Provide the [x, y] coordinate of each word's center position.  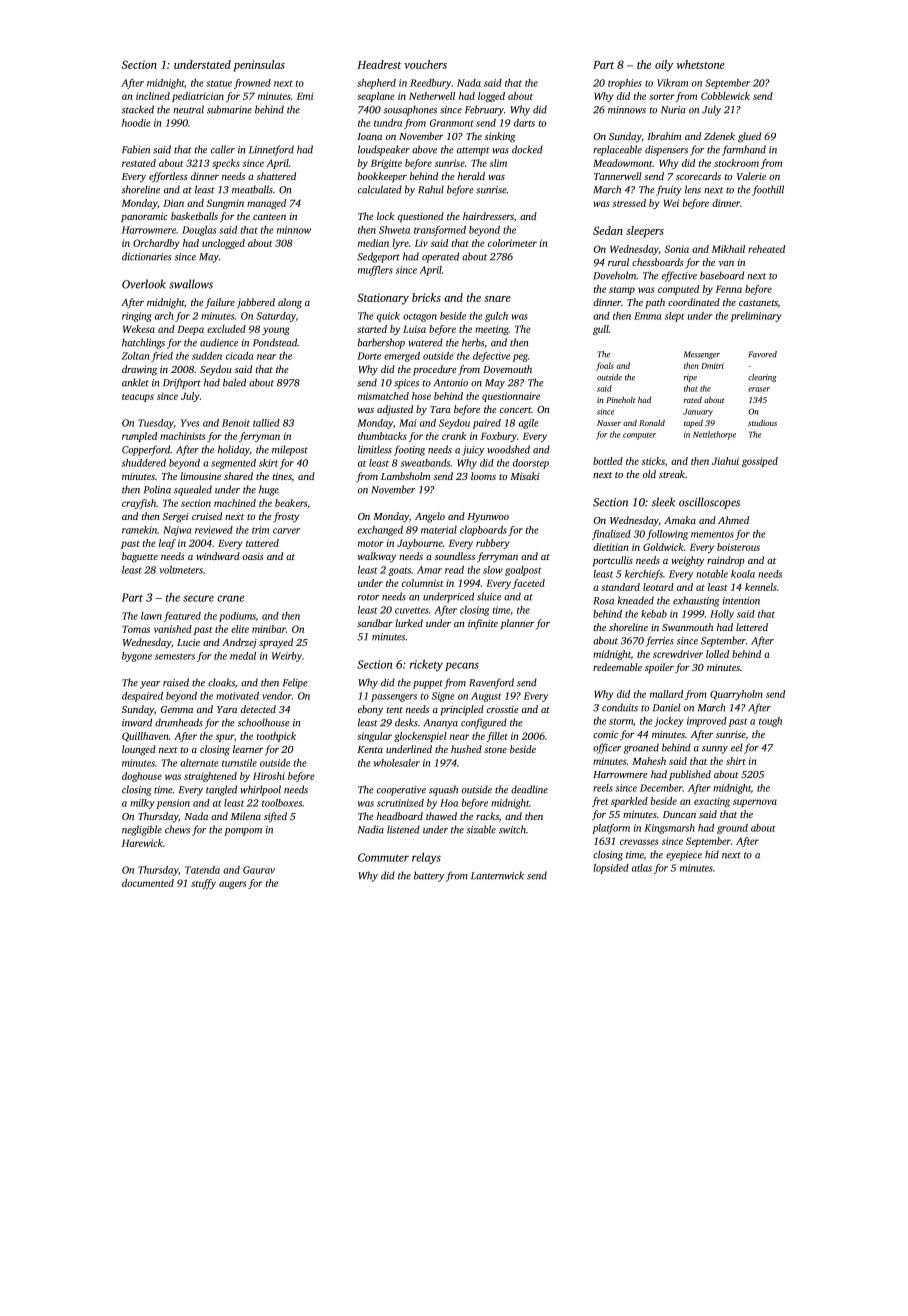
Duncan [679, 814]
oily [664, 66]
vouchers [425, 64]
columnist [422, 583]
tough [770, 722]
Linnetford [271, 150]
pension [173, 804]
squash [443, 790]
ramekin [139, 530]
